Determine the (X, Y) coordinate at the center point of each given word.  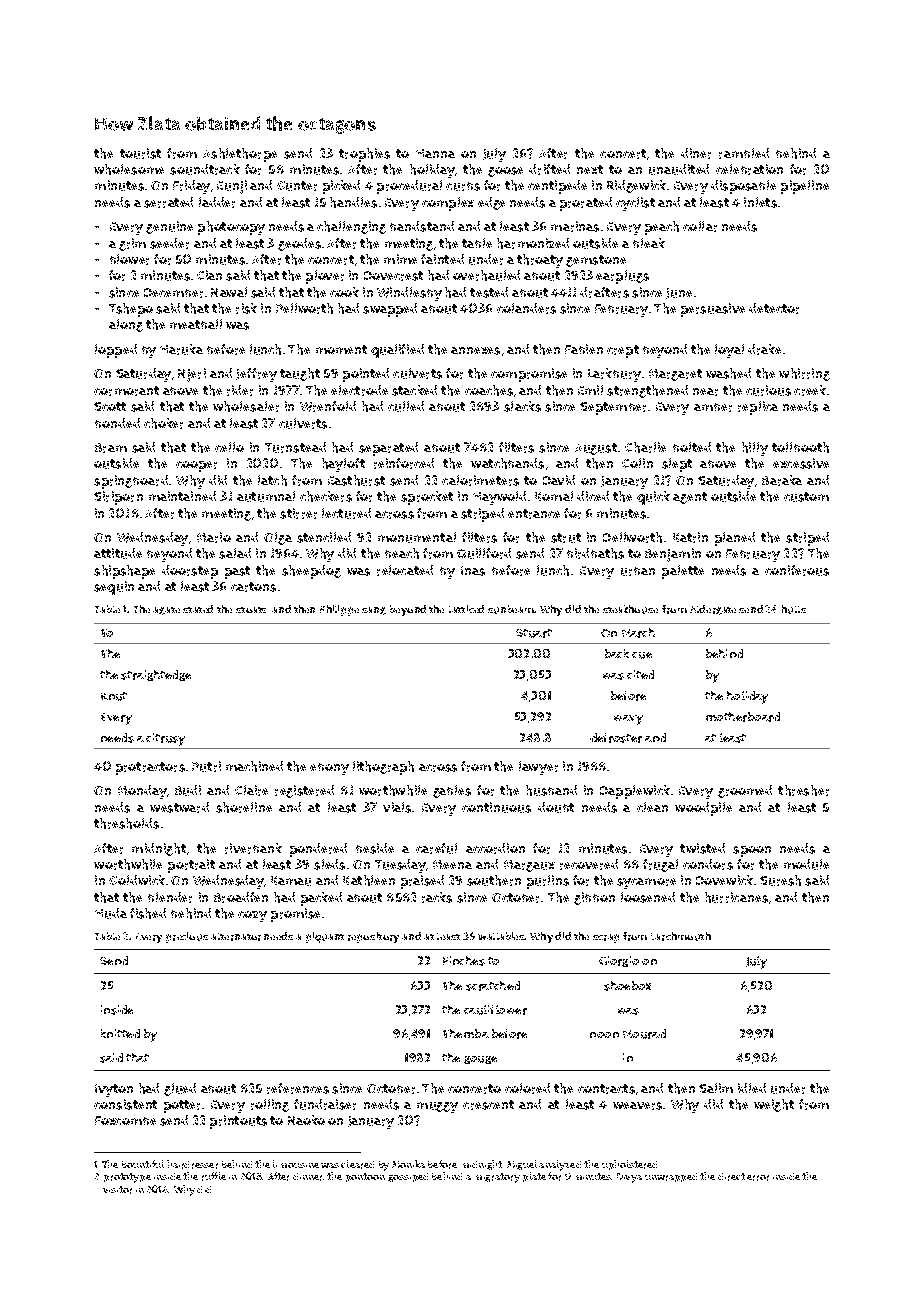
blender (170, 897)
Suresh (780, 880)
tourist (140, 153)
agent (690, 498)
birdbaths (595, 553)
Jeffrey (256, 375)
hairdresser (192, 1164)
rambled (744, 153)
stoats (251, 610)
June (679, 293)
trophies (364, 155)
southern (494, 880)
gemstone (596, 261)
